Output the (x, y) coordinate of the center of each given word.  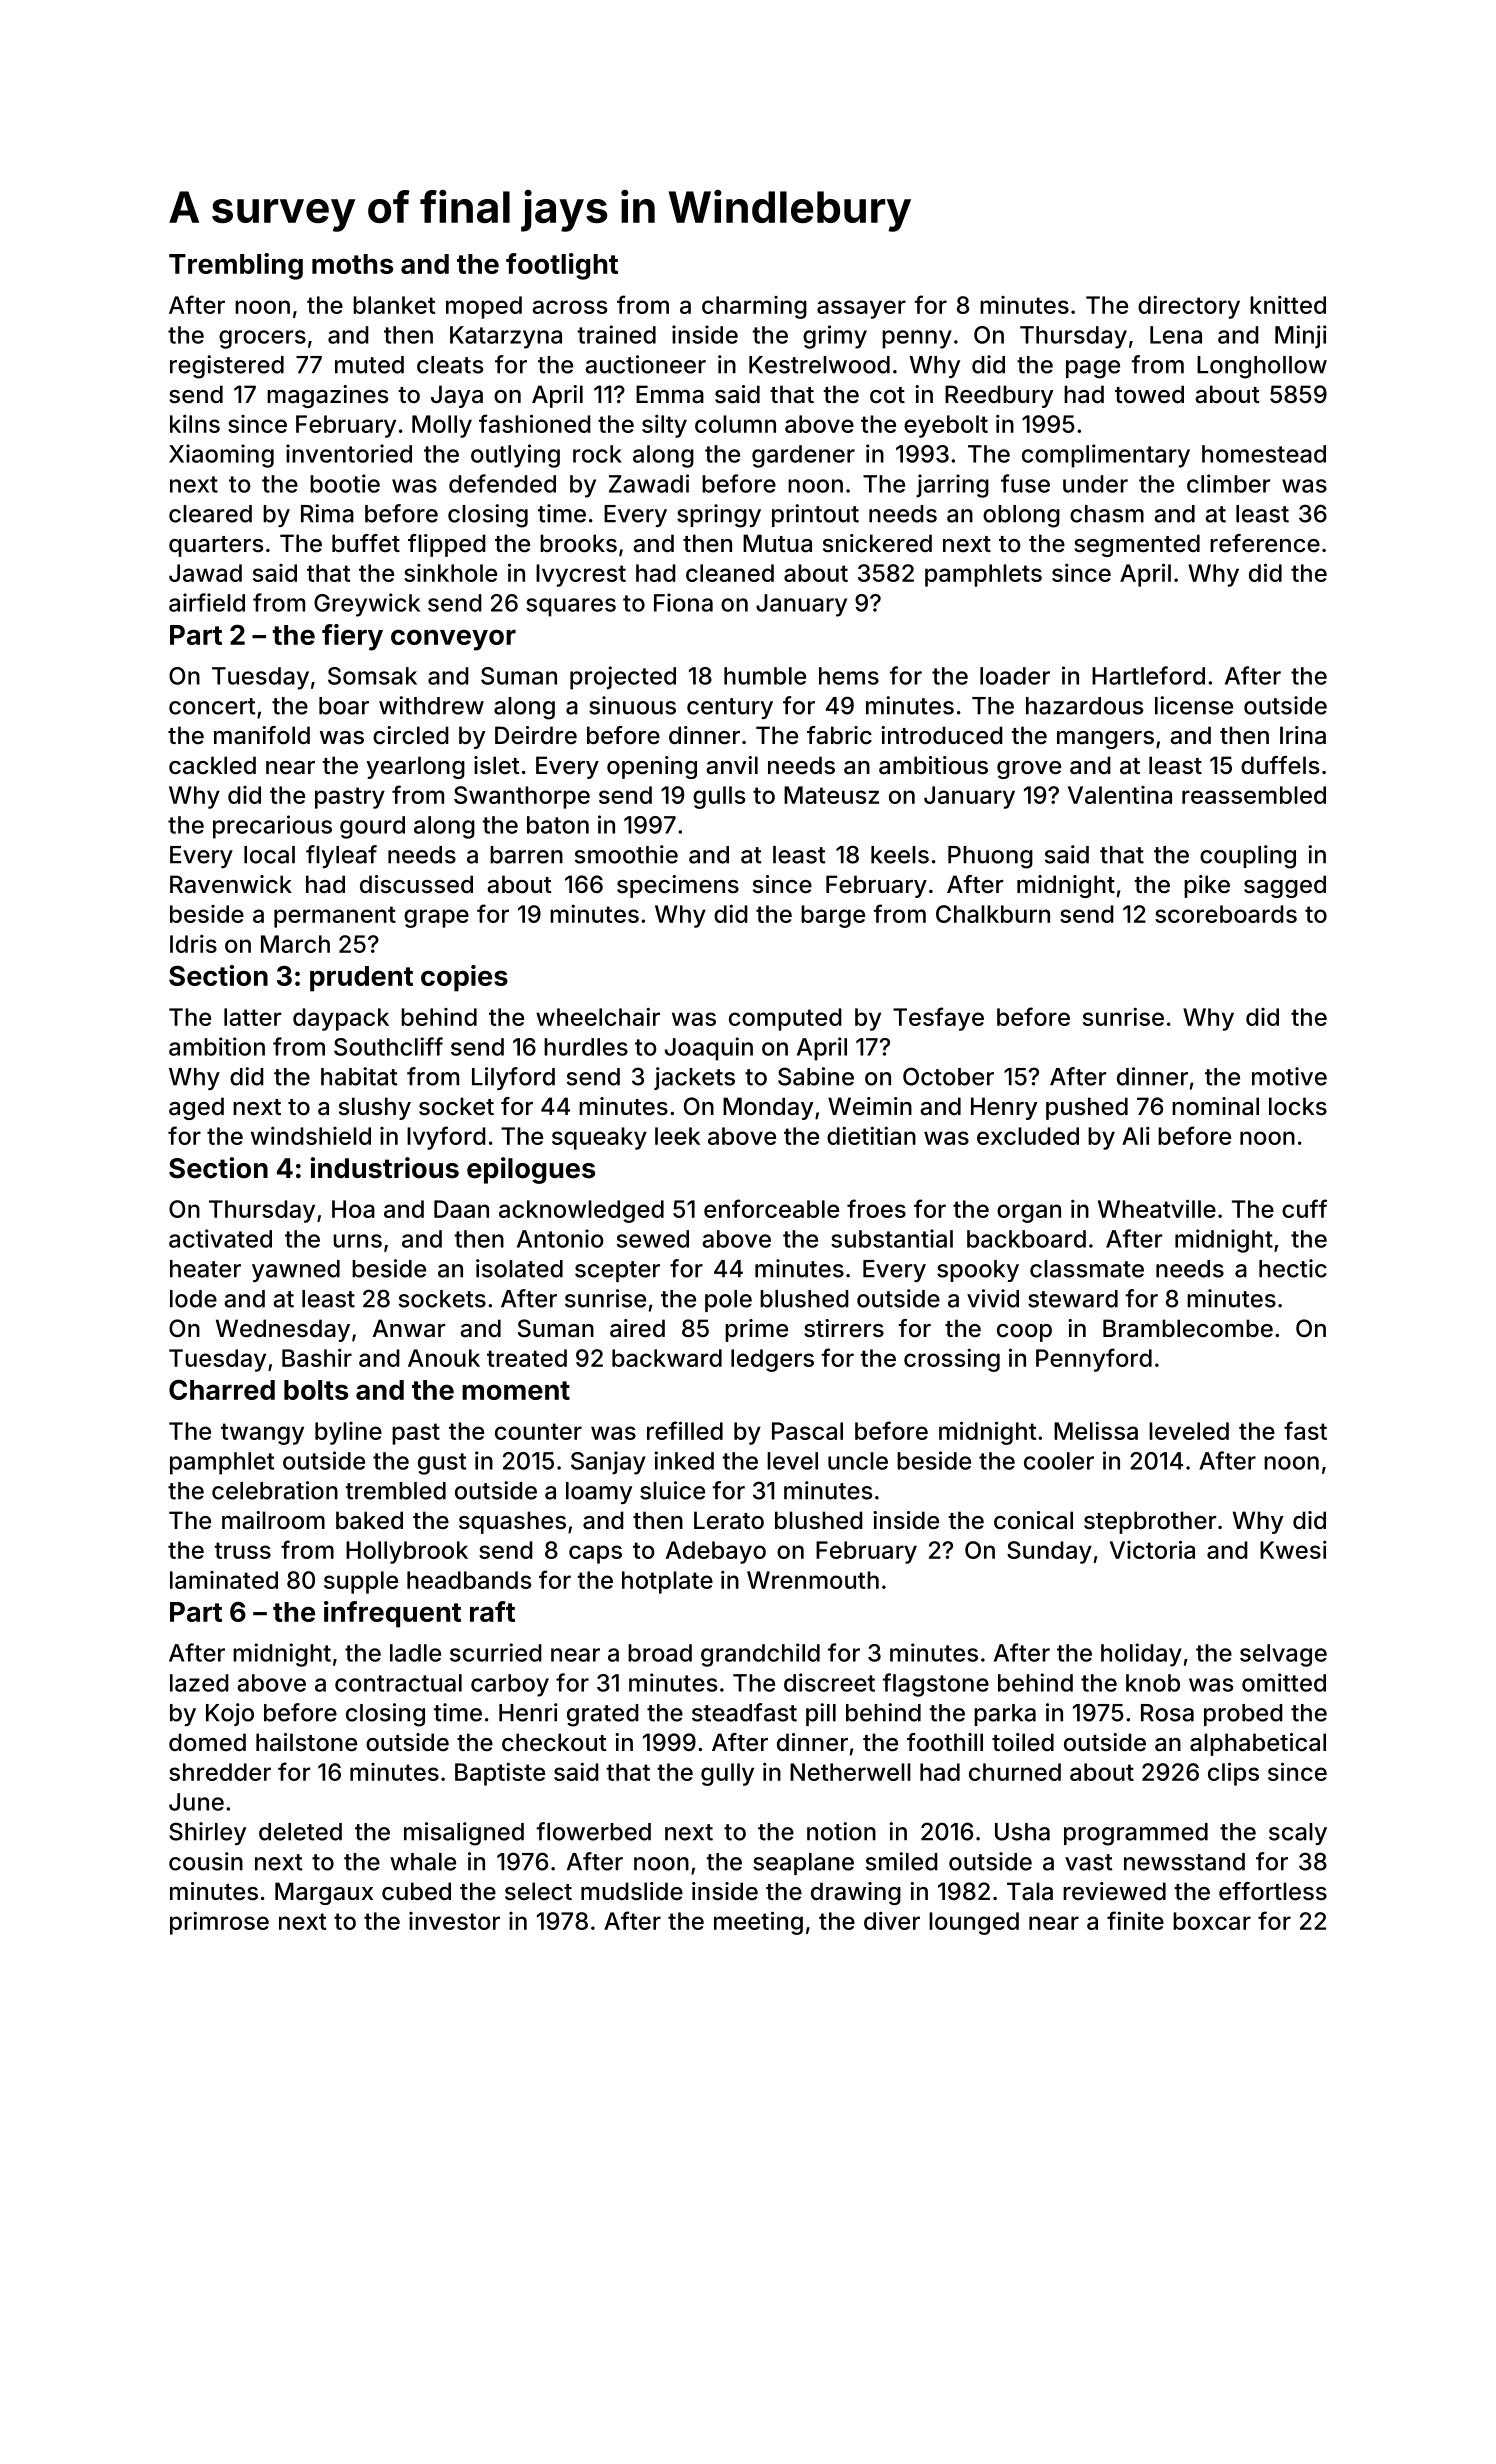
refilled (685, 1430)
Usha (1022, 1832)
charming (754, 307)
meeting (758, 1923)
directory (1189, 307)
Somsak (372, 676)
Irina (1303, 735)
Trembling (236, 266)
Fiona (683, 602)
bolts (316, 1390)
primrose (219, 1923)
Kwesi (1293, 1550)
